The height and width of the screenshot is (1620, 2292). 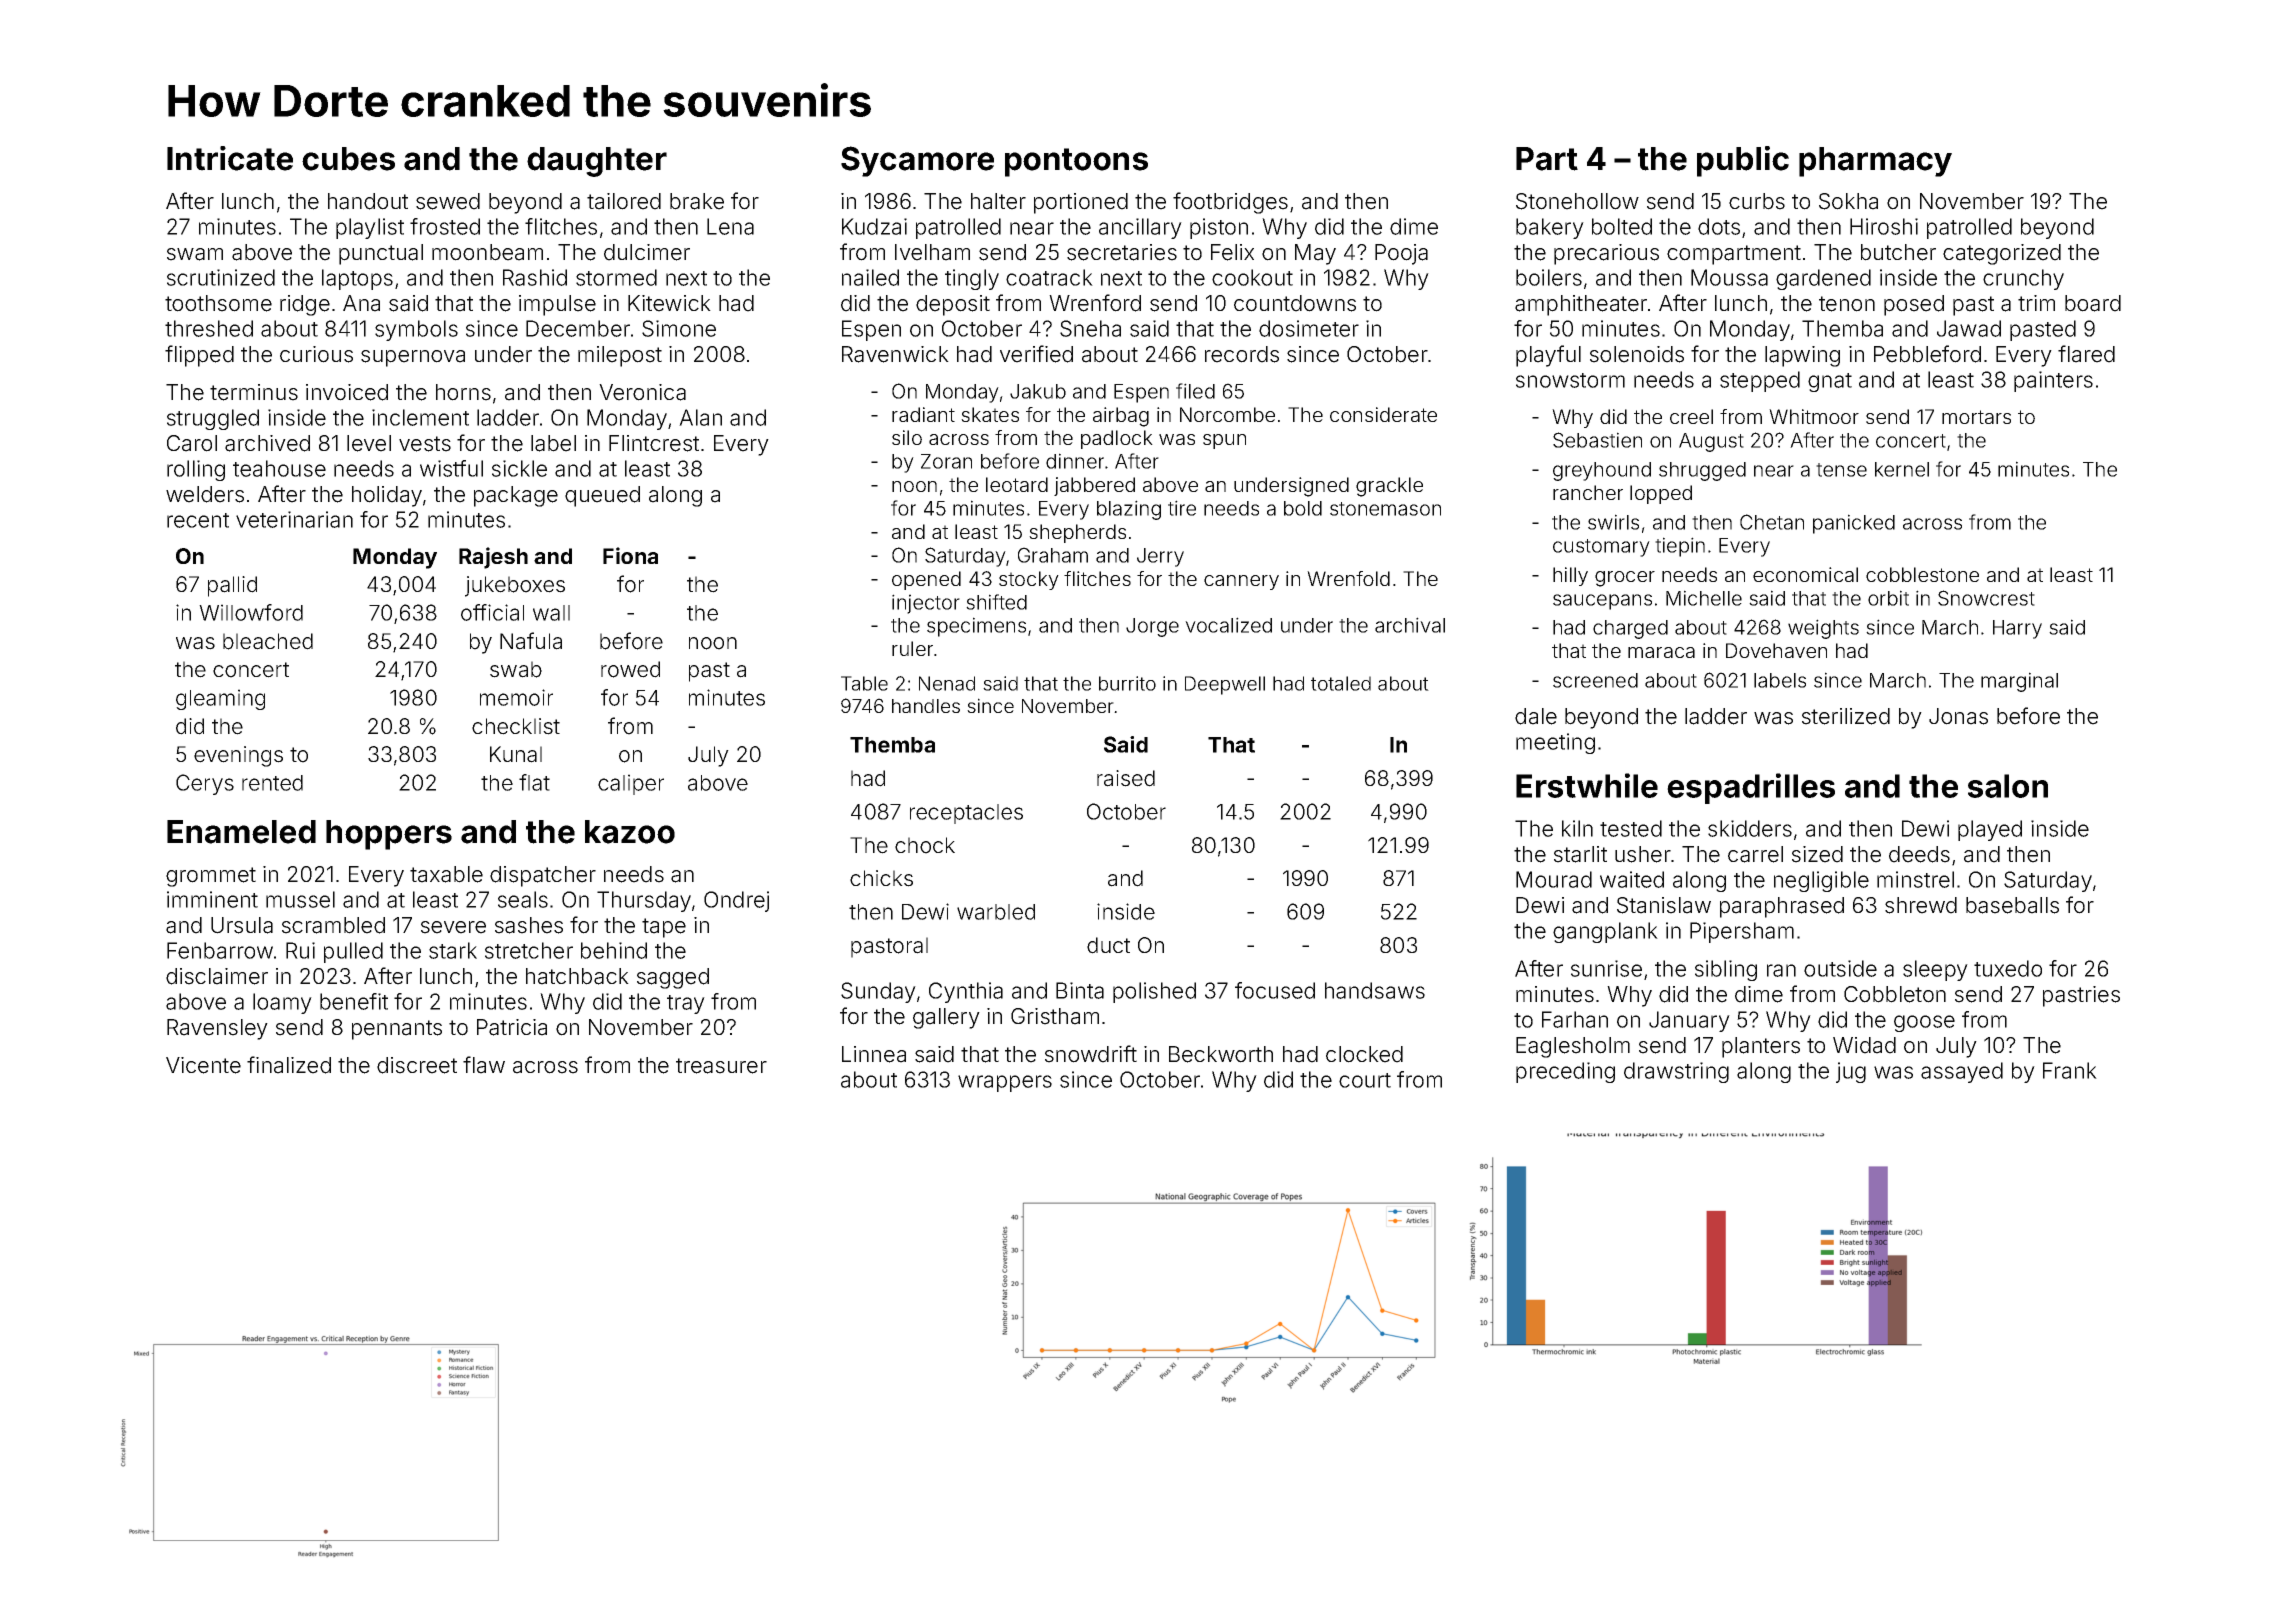 I want to click on kiln, so click(x=1577, y=828).
